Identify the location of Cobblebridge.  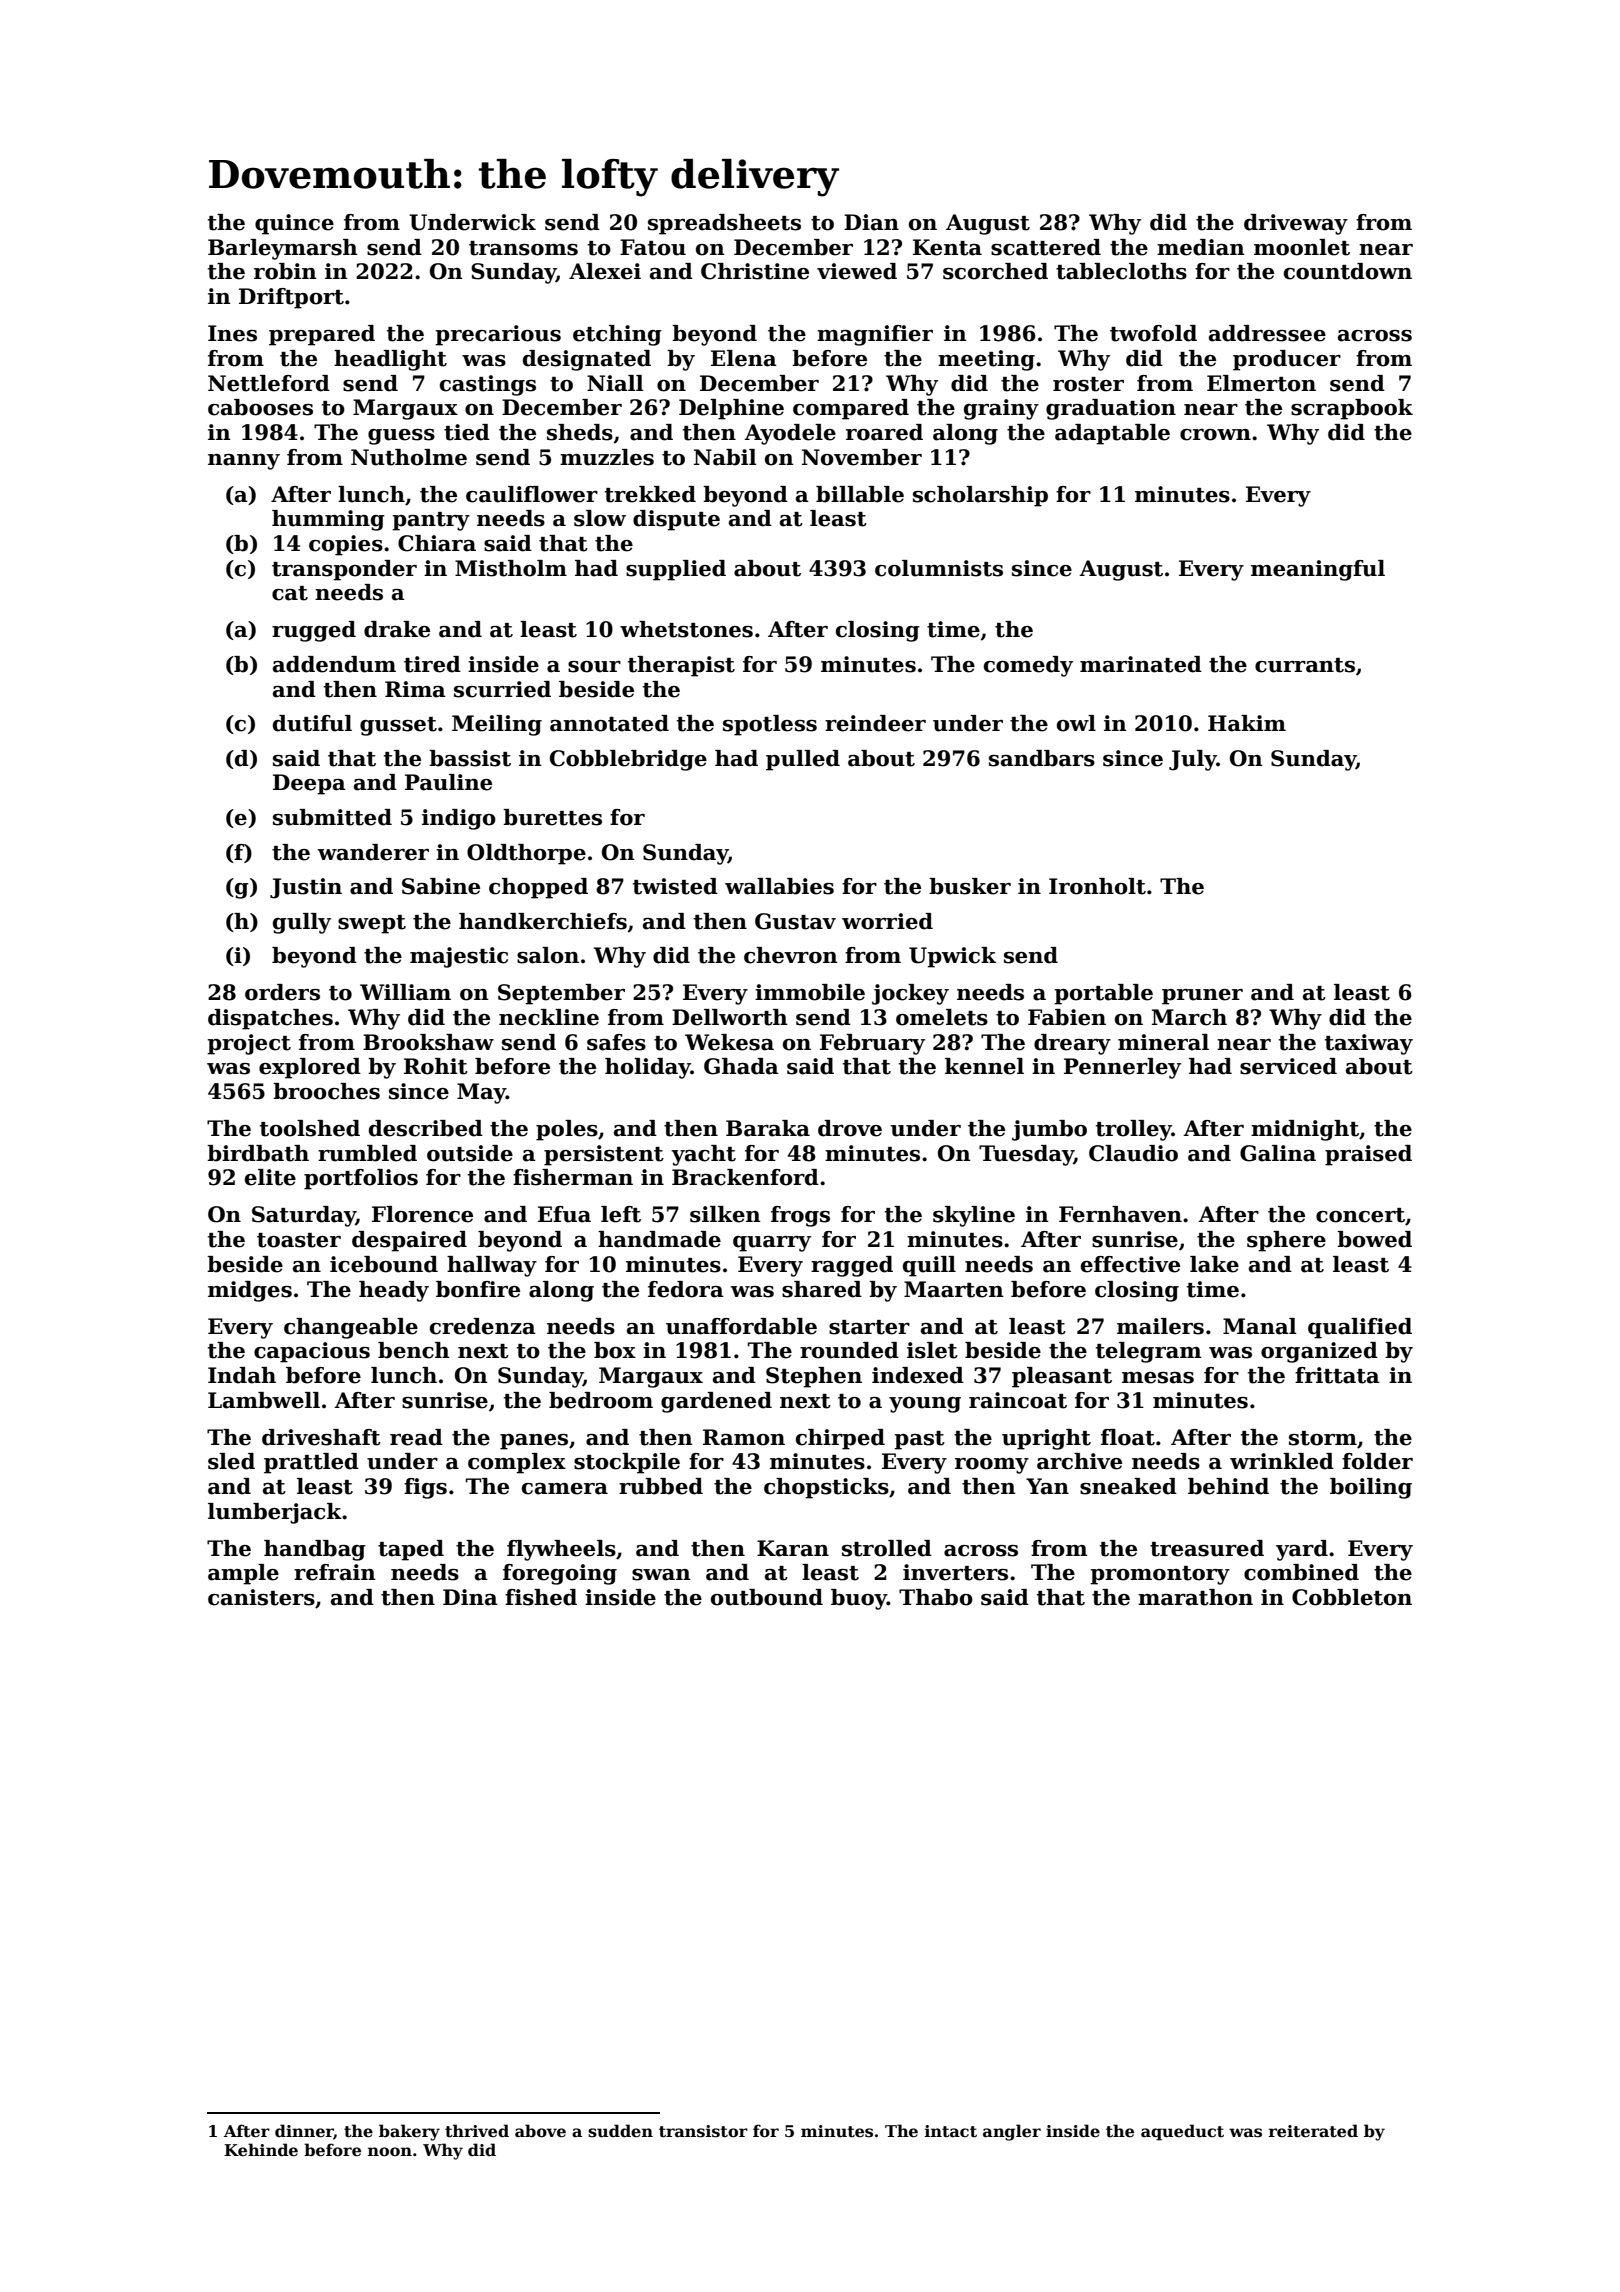
(628, 760).
